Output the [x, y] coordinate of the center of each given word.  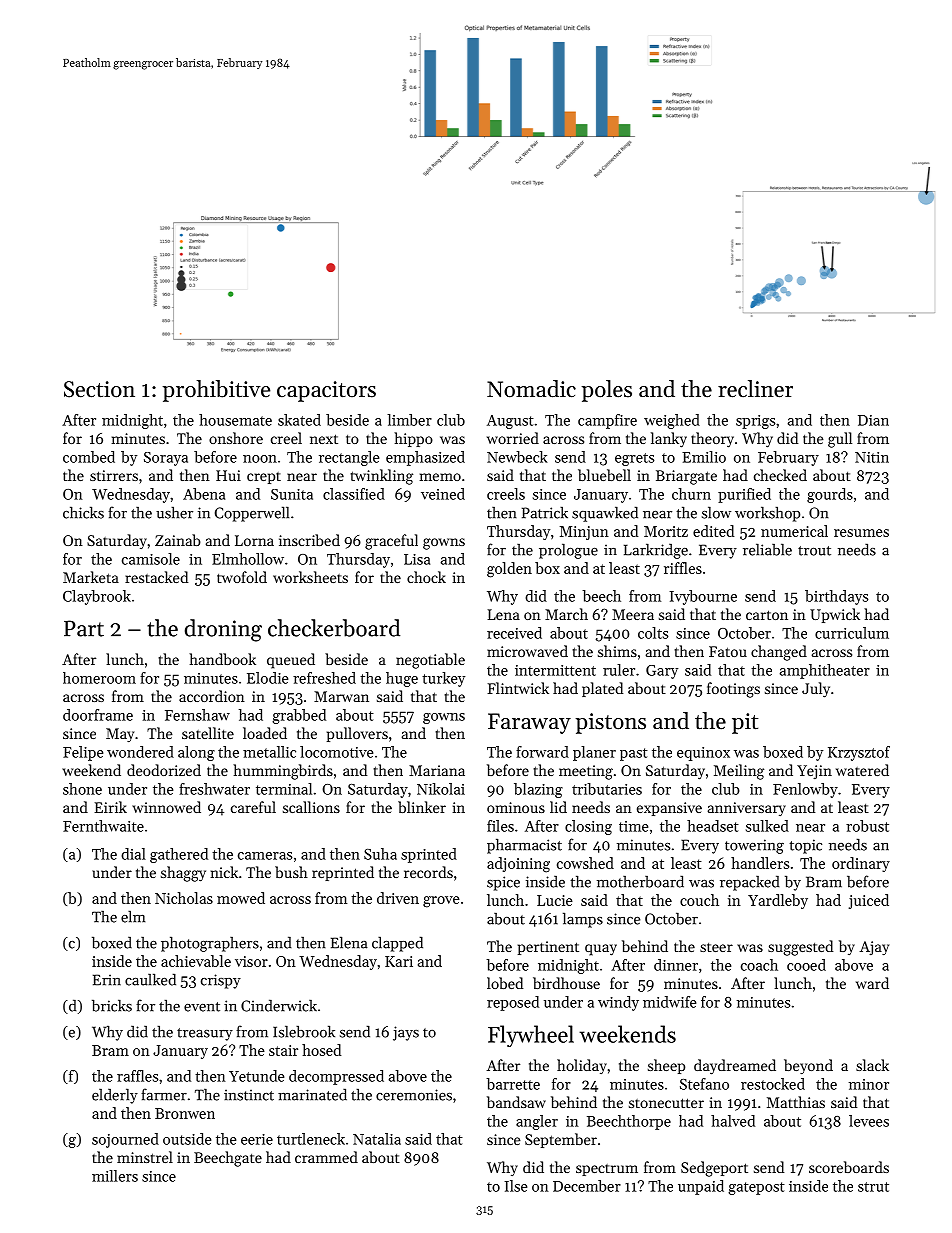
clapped [397, 944]
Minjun [584, 533]
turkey [443, 679]
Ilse [515, 1186]
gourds [830, 495]
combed [89, 457]
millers [115, 1176]
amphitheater [825, 671]
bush [291, 872]
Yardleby [778, 901]
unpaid [701, 1187]
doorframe [98, 715]
